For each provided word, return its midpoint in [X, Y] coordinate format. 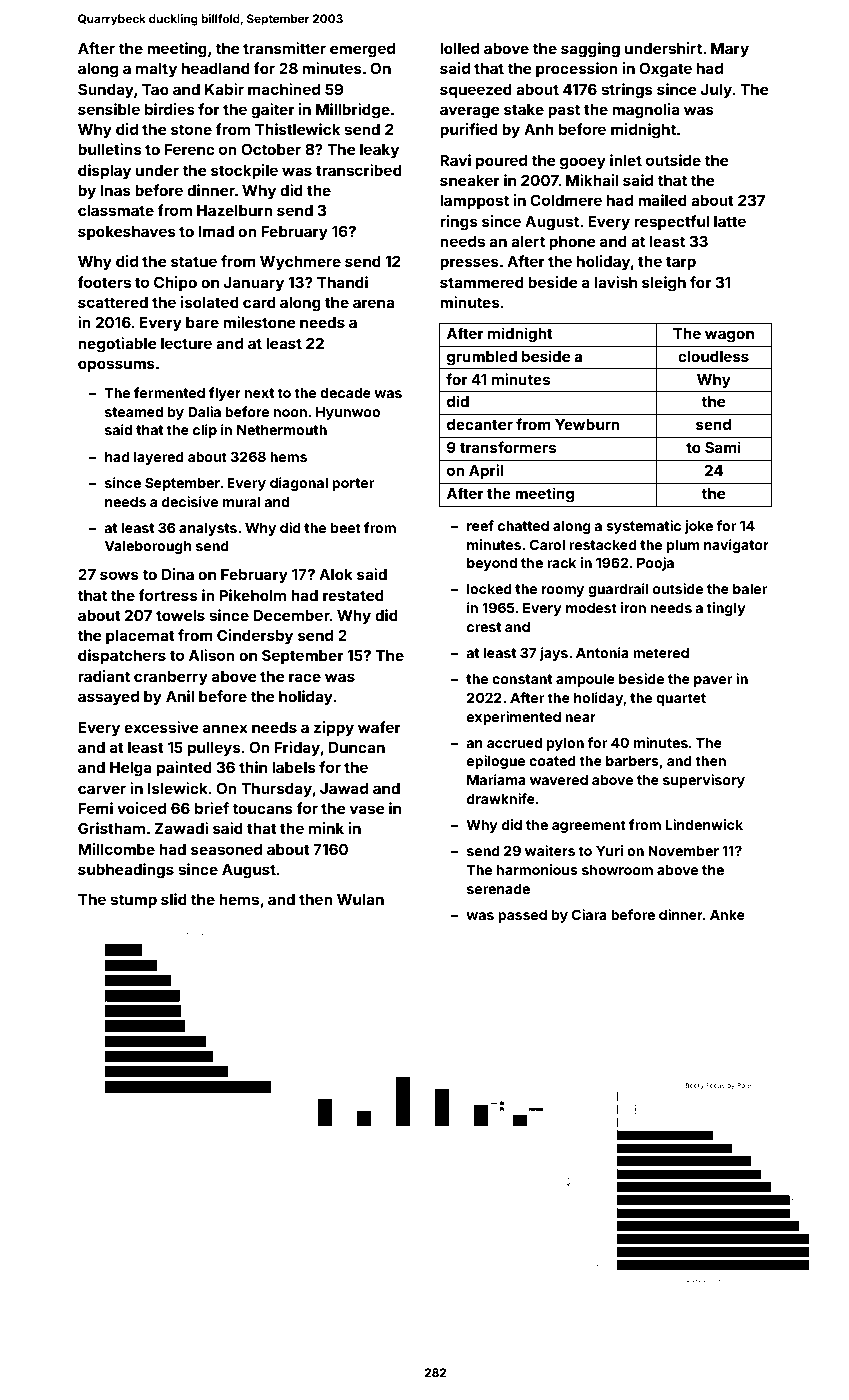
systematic [643, 527]
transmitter [284, 48]
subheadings [126, 871]
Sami [723, 447]
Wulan [360, 899]
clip [205, 431]
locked [489, 589]
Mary [730, 50]
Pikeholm [252, 595]
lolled [459, 48]
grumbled [482, 358]
